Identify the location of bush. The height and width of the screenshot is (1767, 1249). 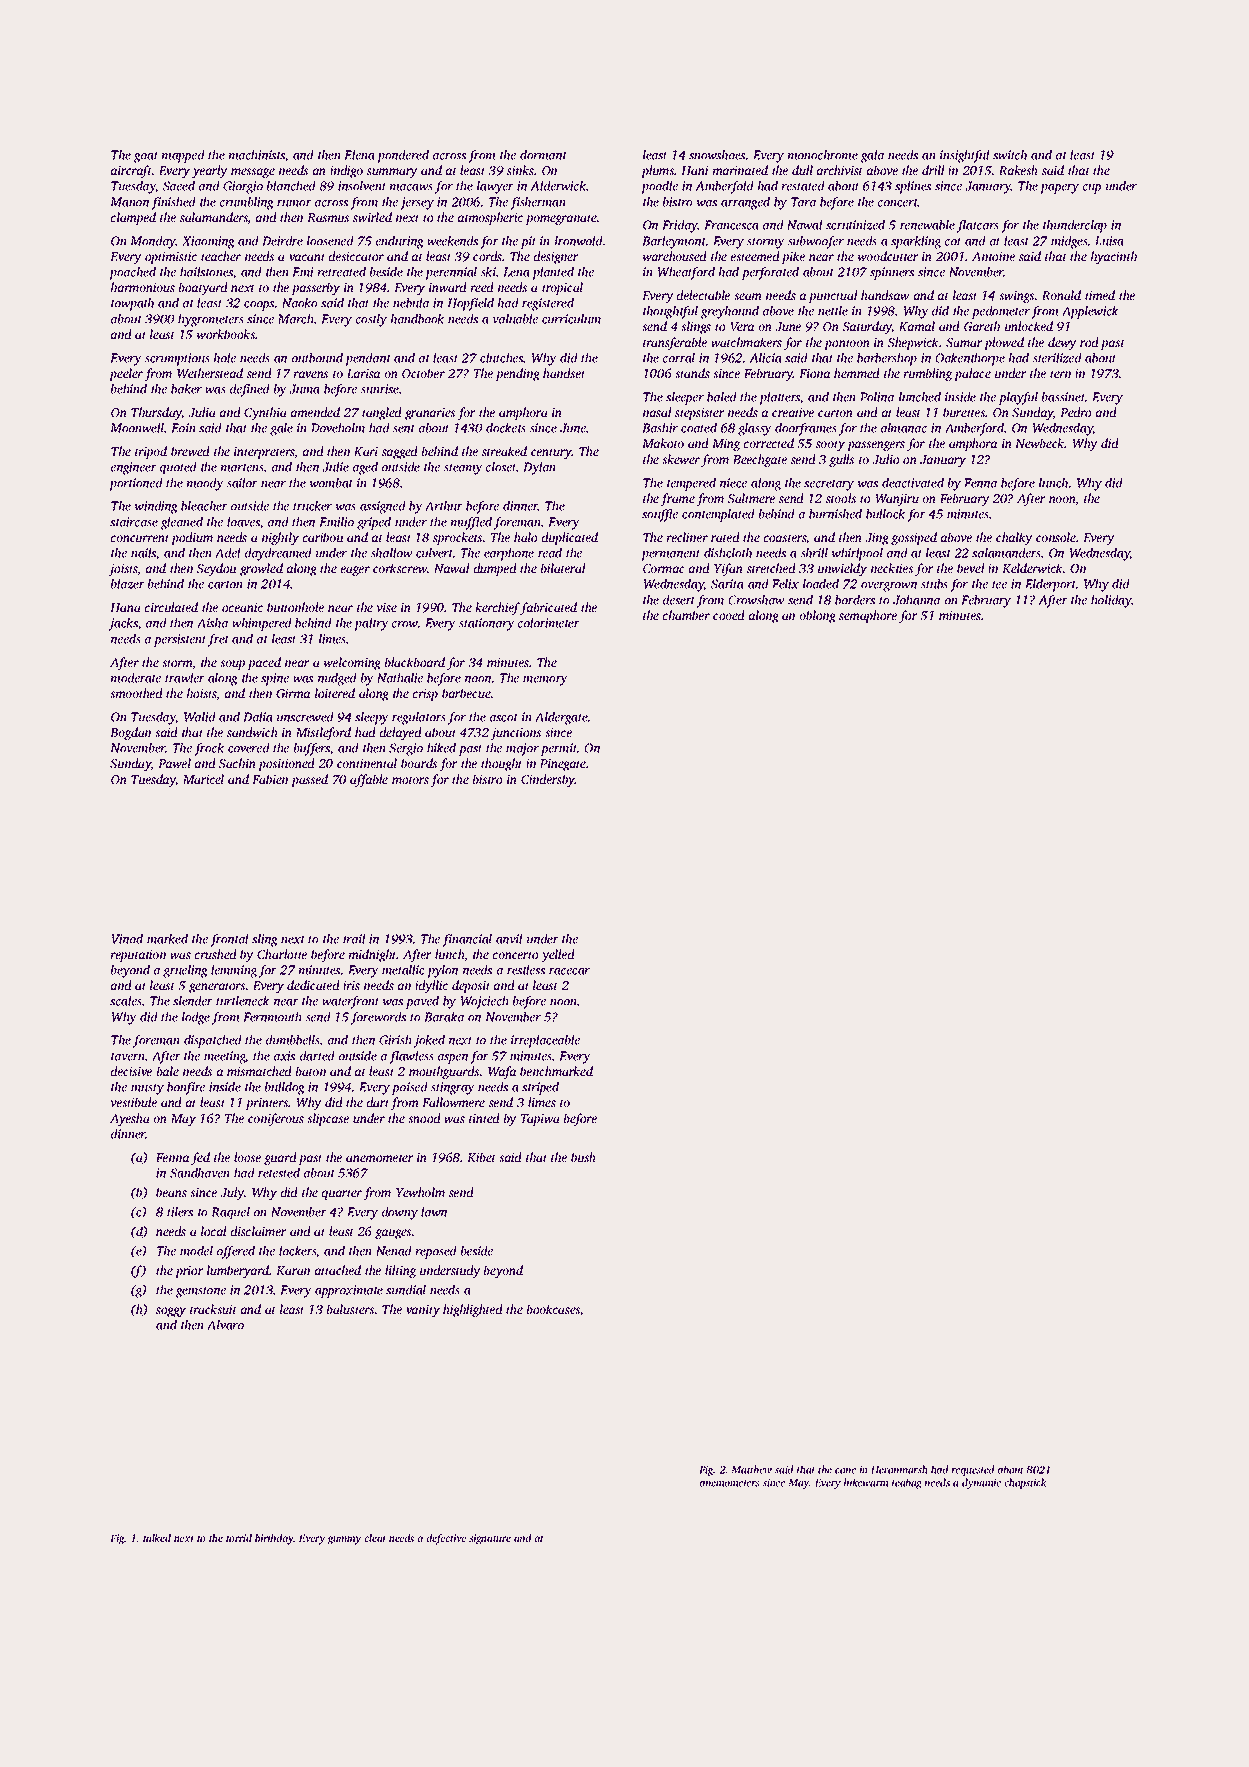
(583, 1157).
